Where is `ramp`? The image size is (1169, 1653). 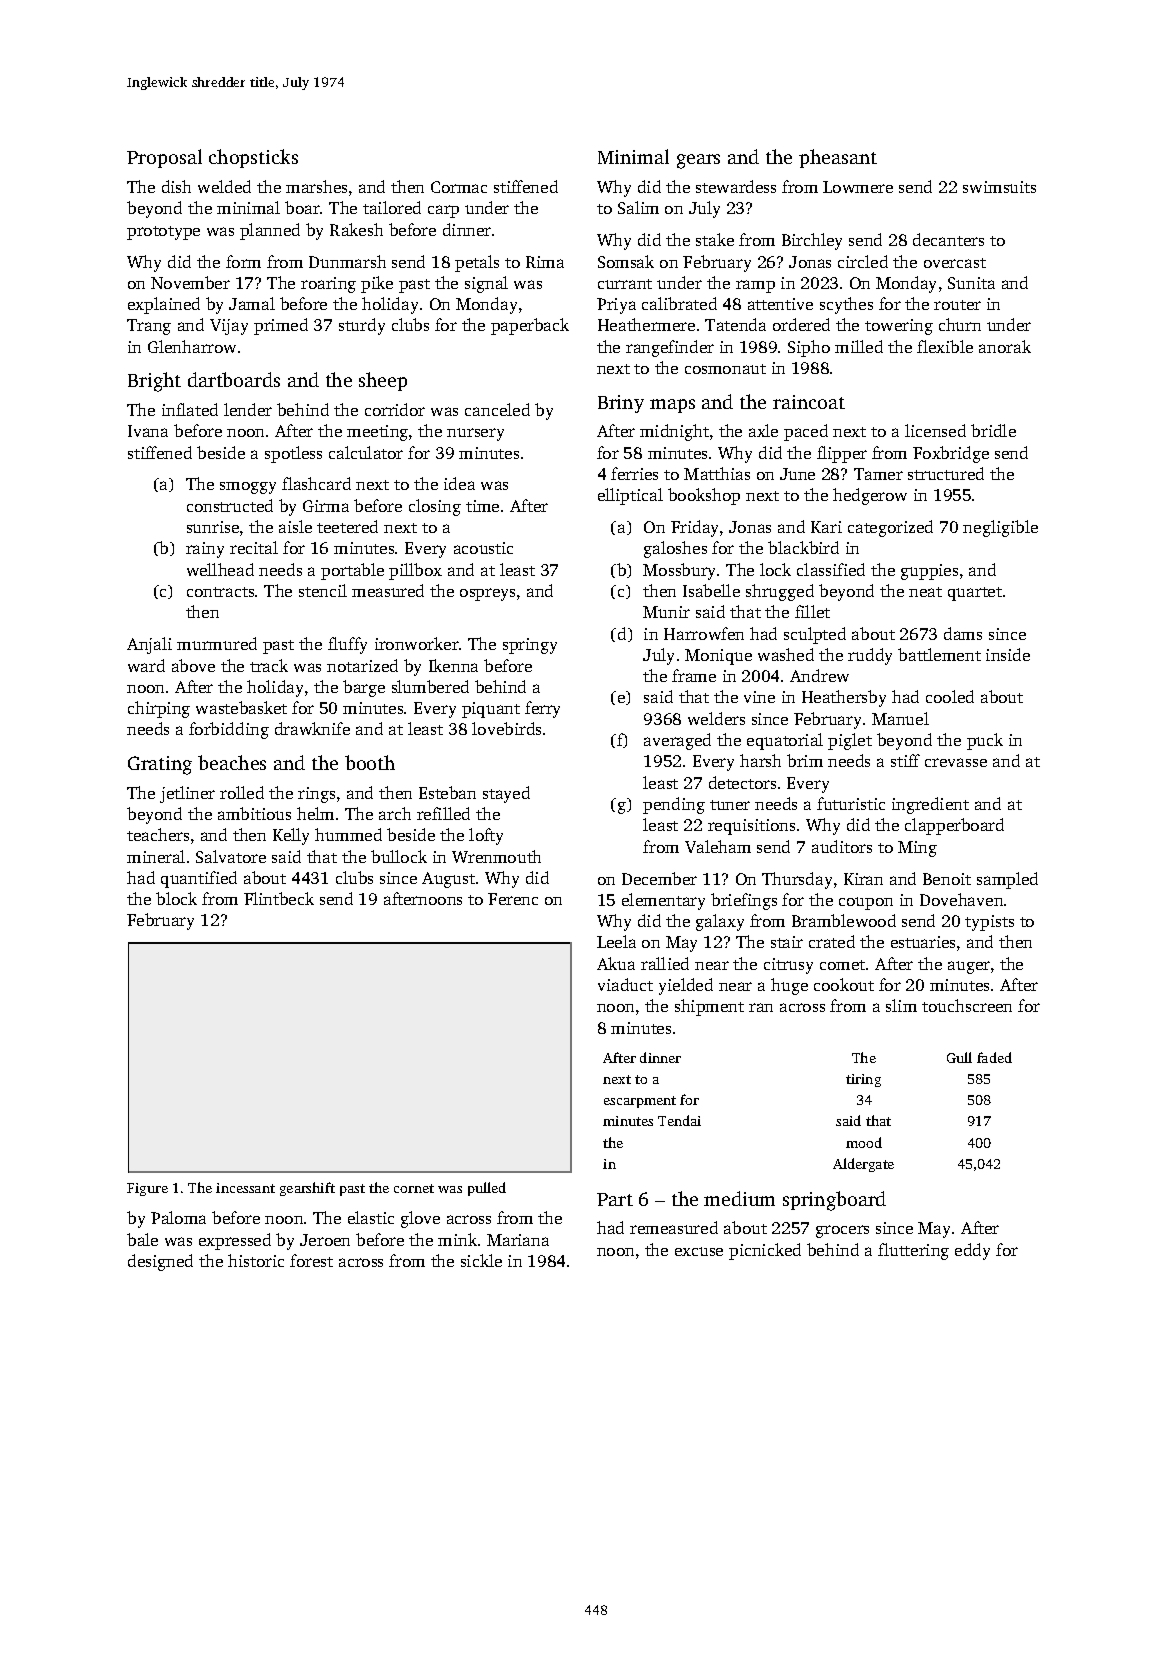 ramp is located at coordinates (755, 286).
